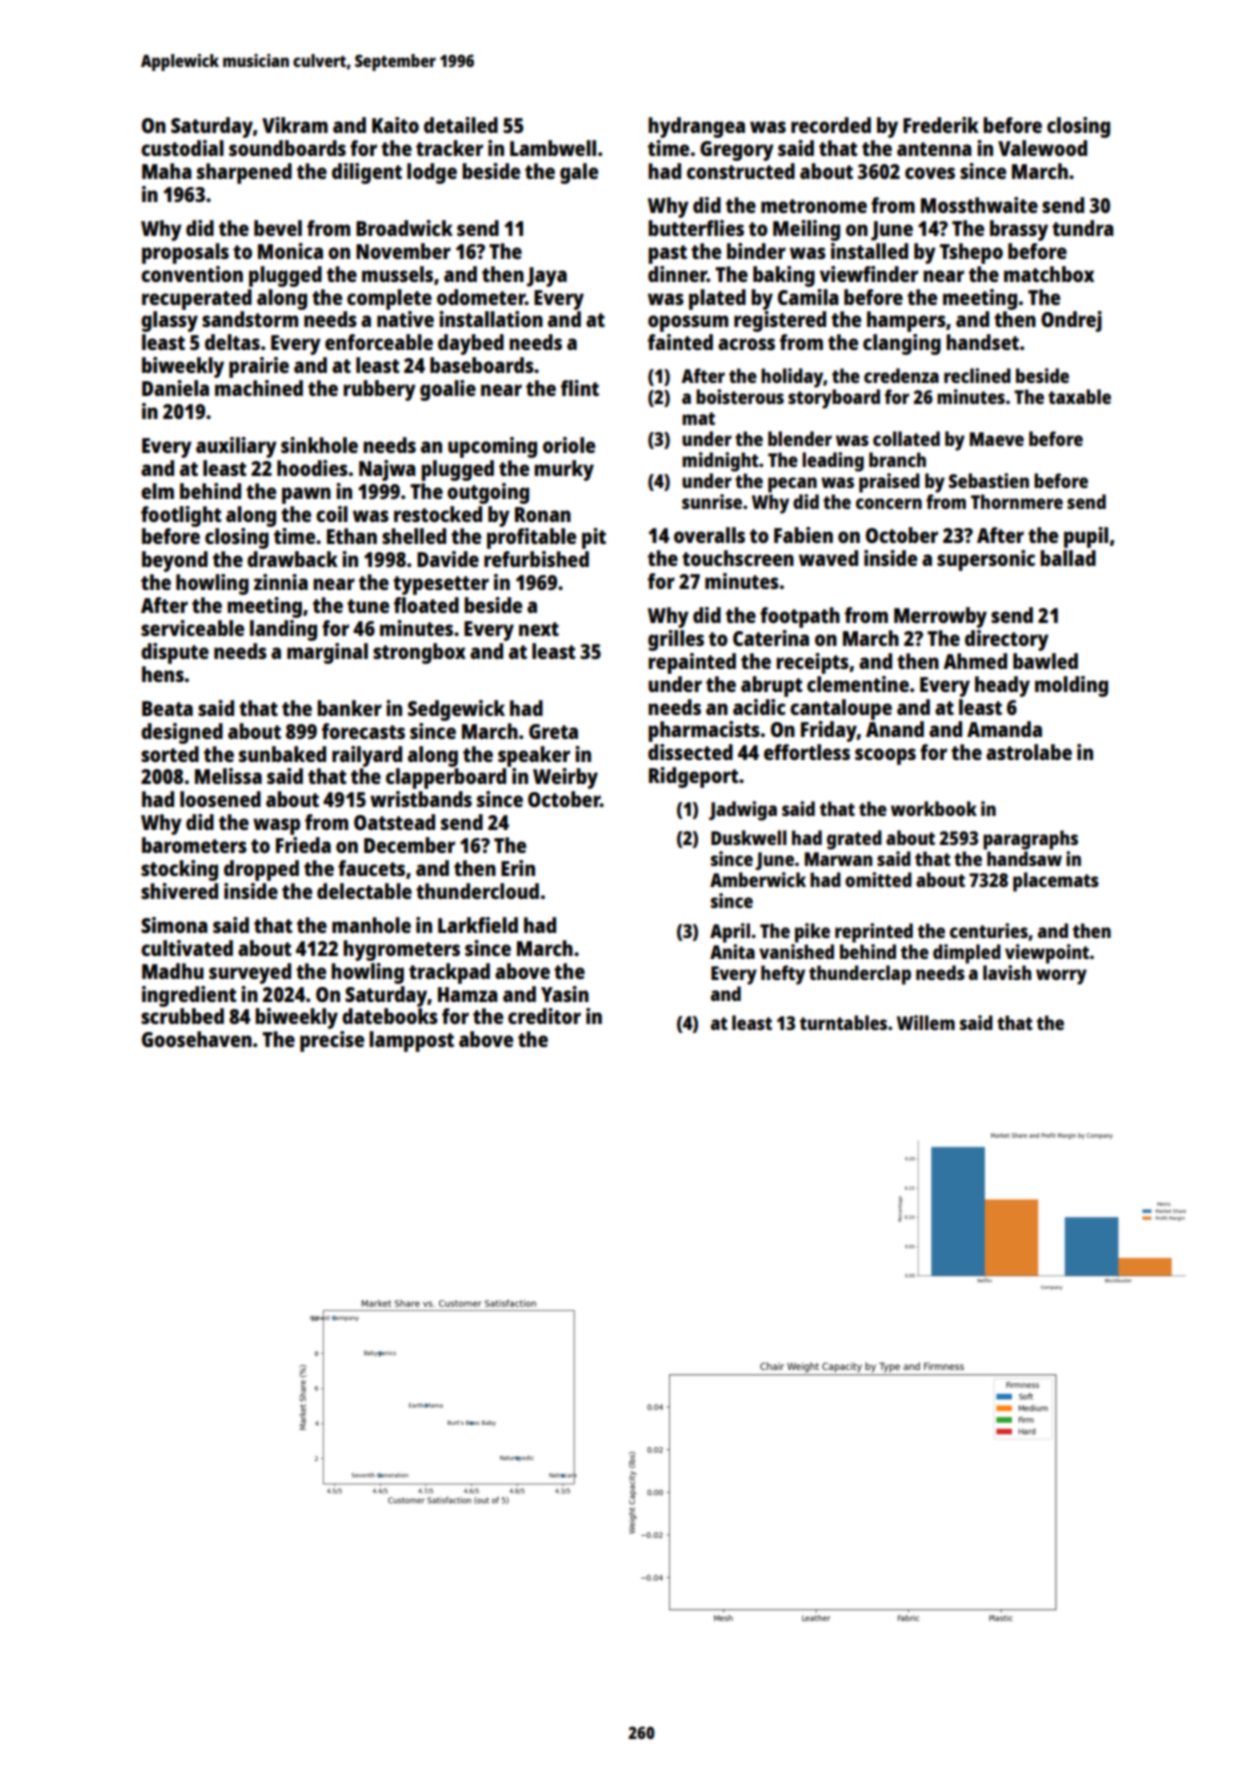 The height and width of the screenshot is (1778, 1257). What do you see at coordinates (1030, 840) in the screenshot?
I see `paragraphs` at bounding box center [1030, 840].
